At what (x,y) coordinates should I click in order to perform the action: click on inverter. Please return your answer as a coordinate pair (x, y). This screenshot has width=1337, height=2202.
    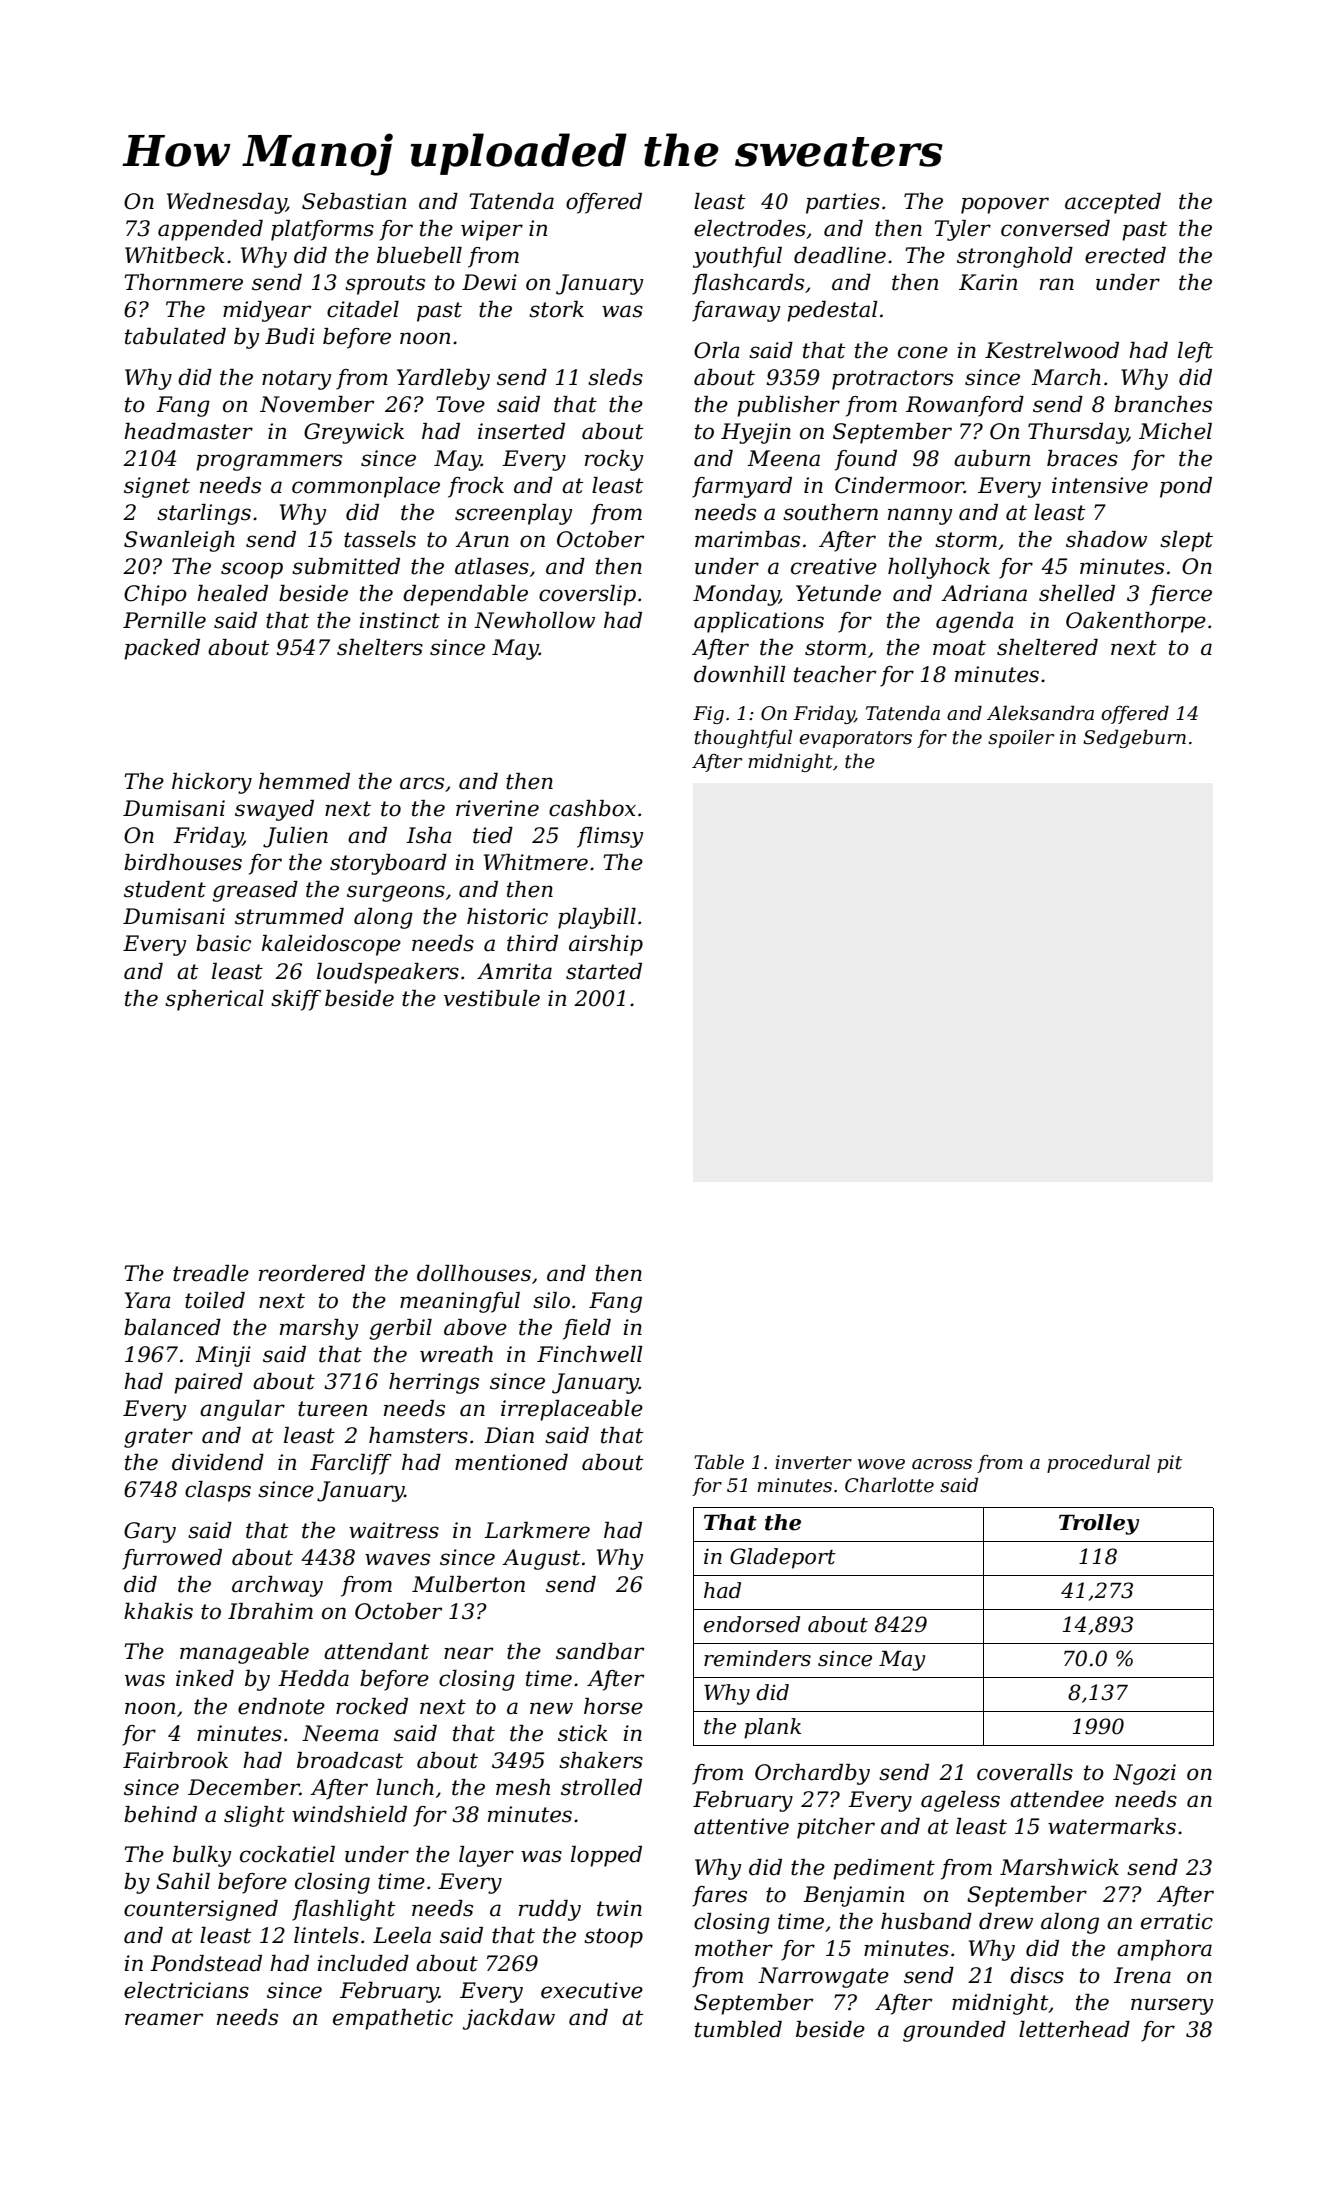
    Looking at the image, I should click on (813, 1462).
